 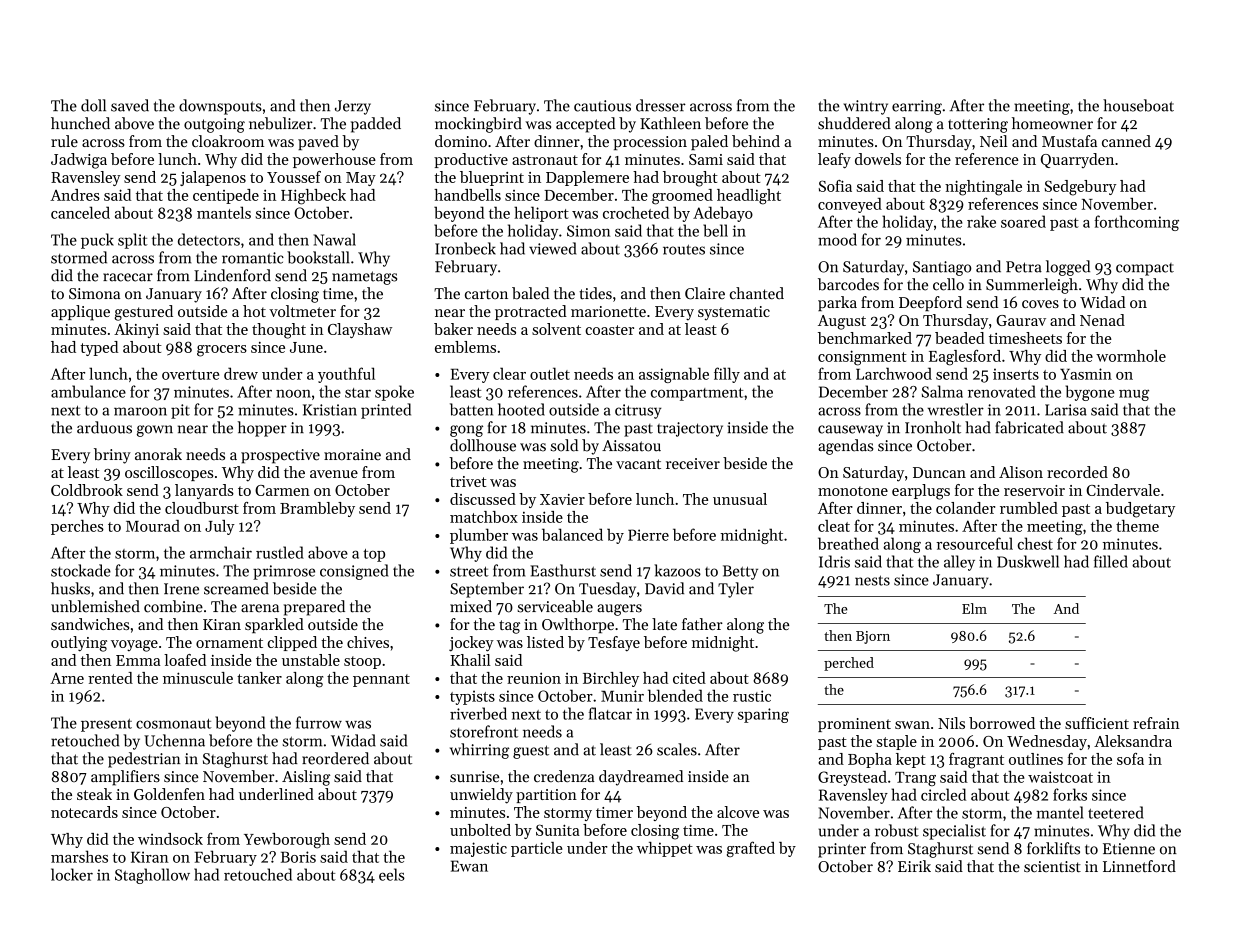 I want to click on barcodes, so click(x=848, y=284).
